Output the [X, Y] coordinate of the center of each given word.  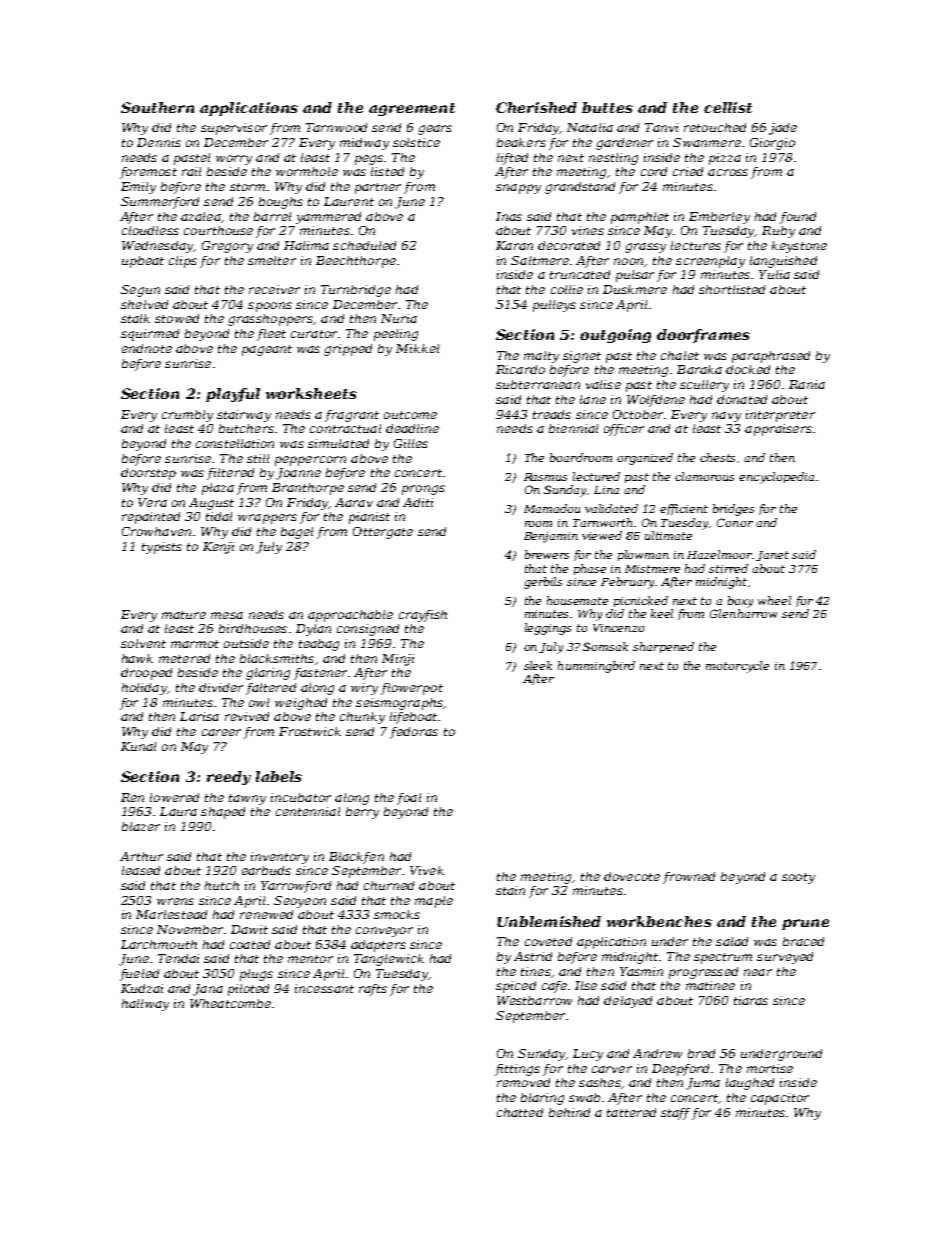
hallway [145, 1005]
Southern [157, 107]
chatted [520, 1112]
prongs [423, 490]
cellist [728, 107]
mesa [227, 615]
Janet [772, 556]
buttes [607, 107]
